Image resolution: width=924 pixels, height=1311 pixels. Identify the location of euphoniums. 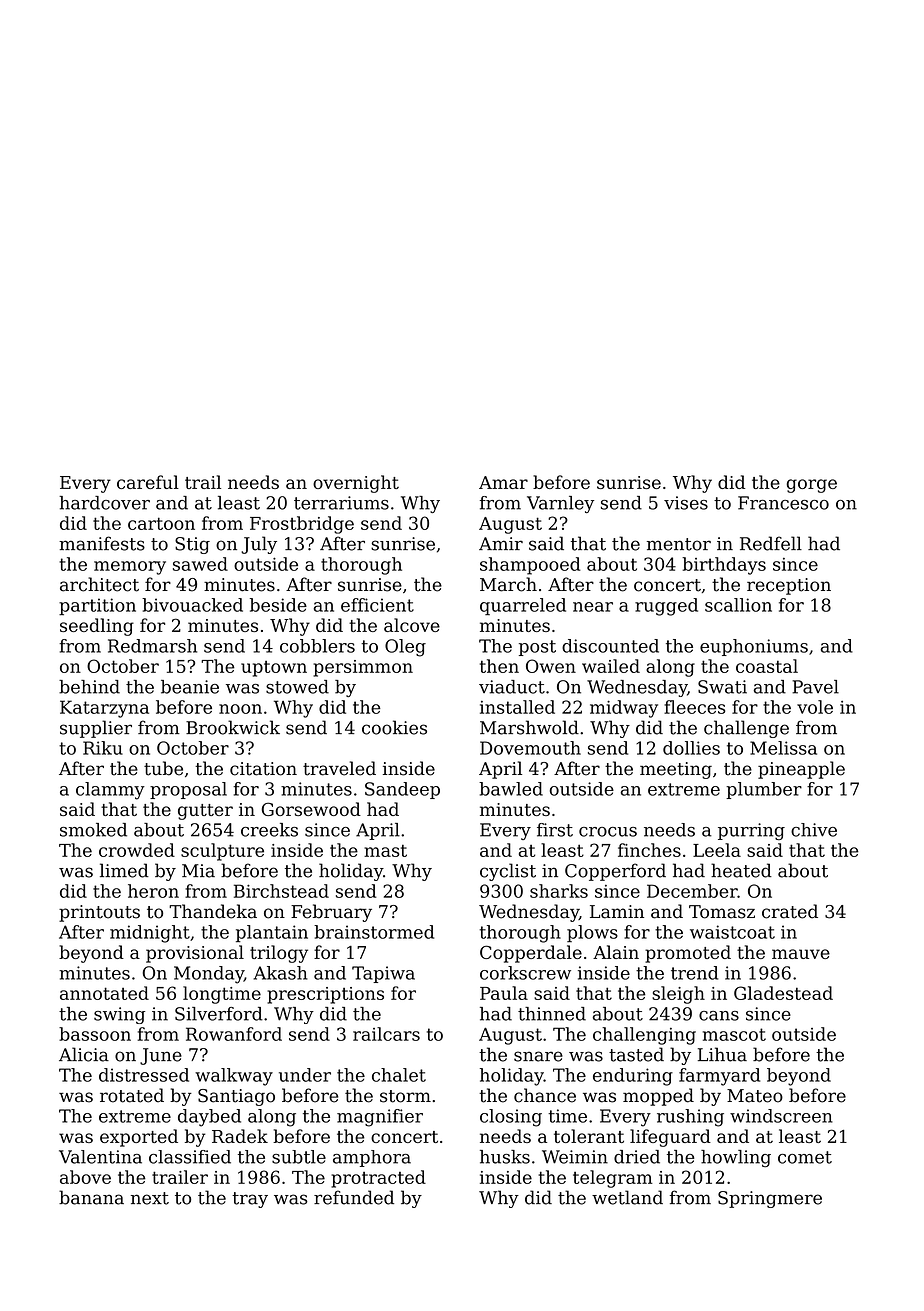
(754, 647).
